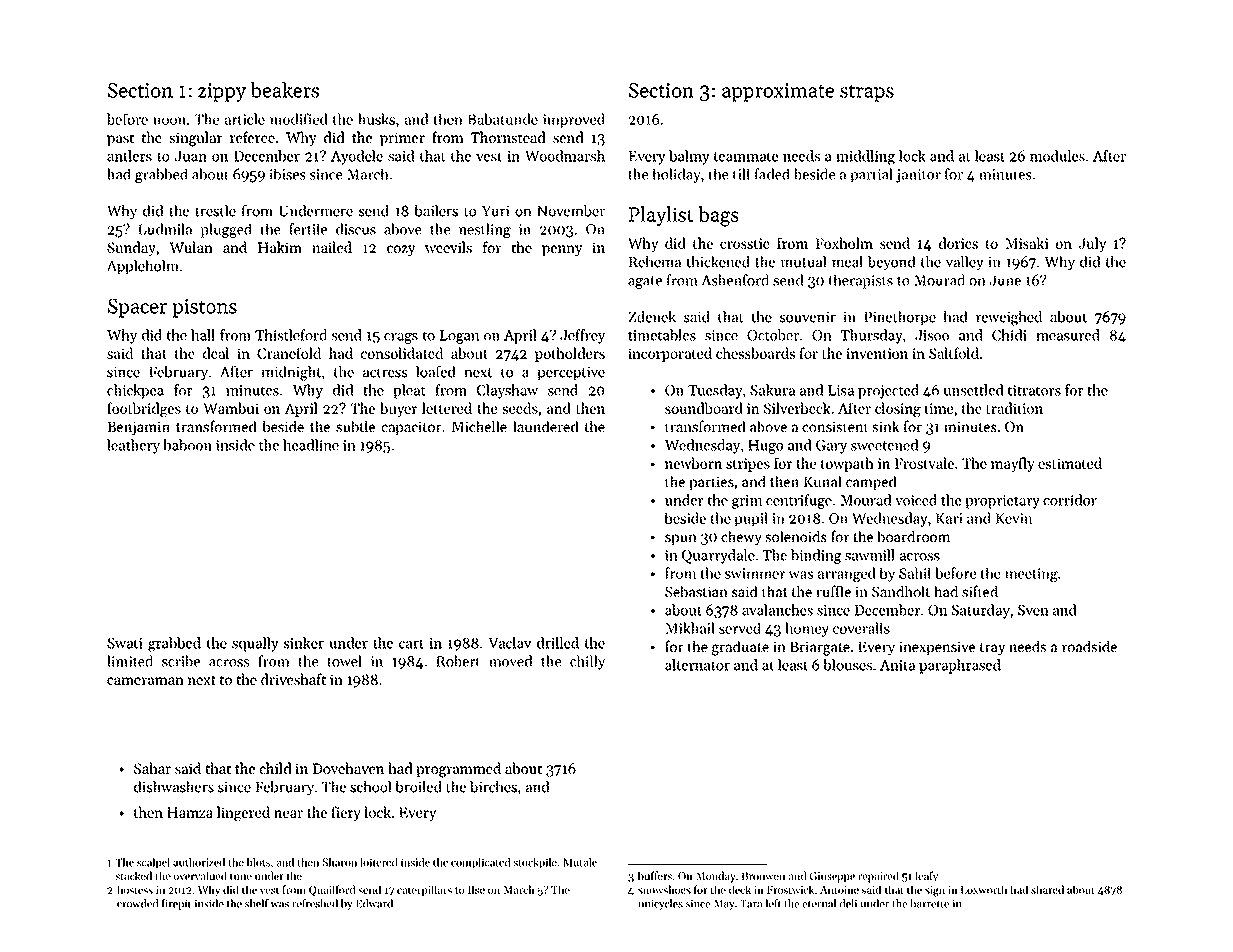 The image size is (1233, 952). Describe the element at coordinates (187, 445) in the screenshot. I see `baboon` at that location.
